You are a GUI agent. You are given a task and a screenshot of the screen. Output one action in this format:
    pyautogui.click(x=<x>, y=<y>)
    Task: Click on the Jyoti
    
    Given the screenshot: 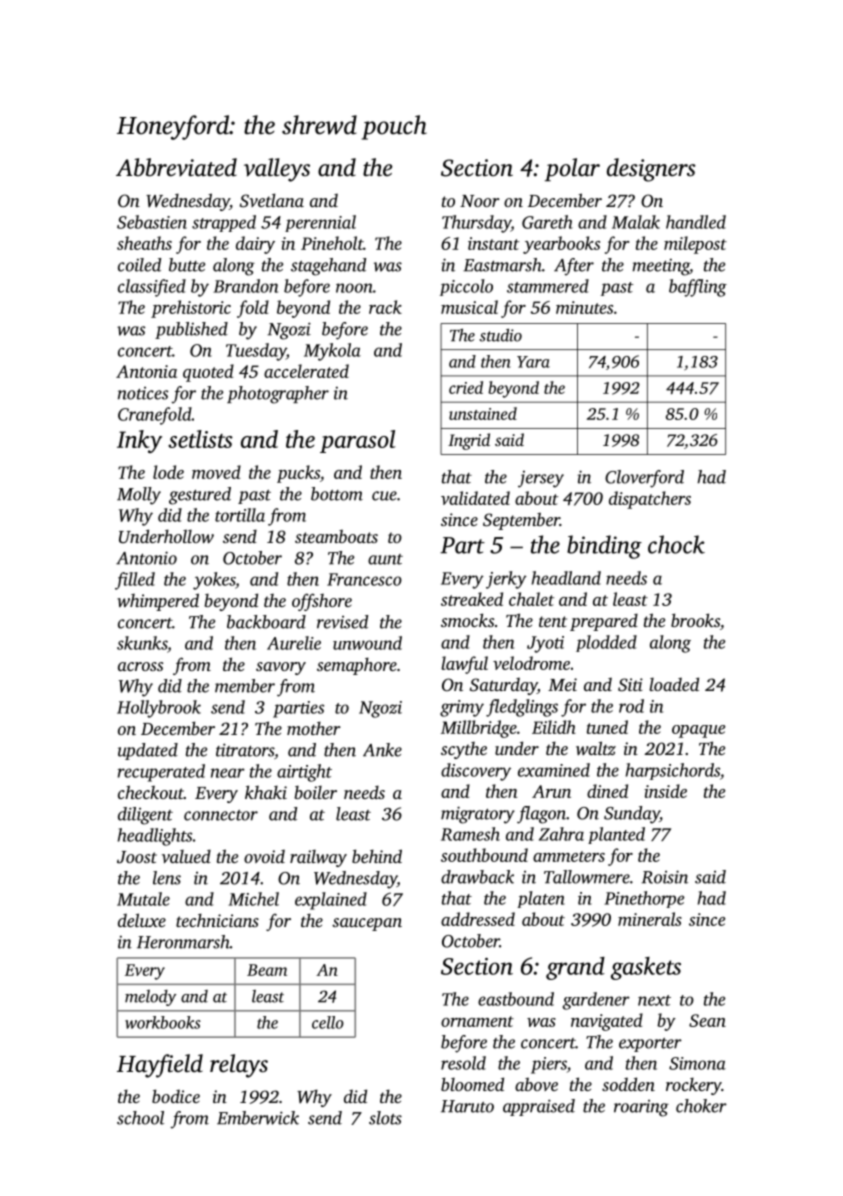 What is the action you would take?
    pyautogui.click(x=545, y=644)
